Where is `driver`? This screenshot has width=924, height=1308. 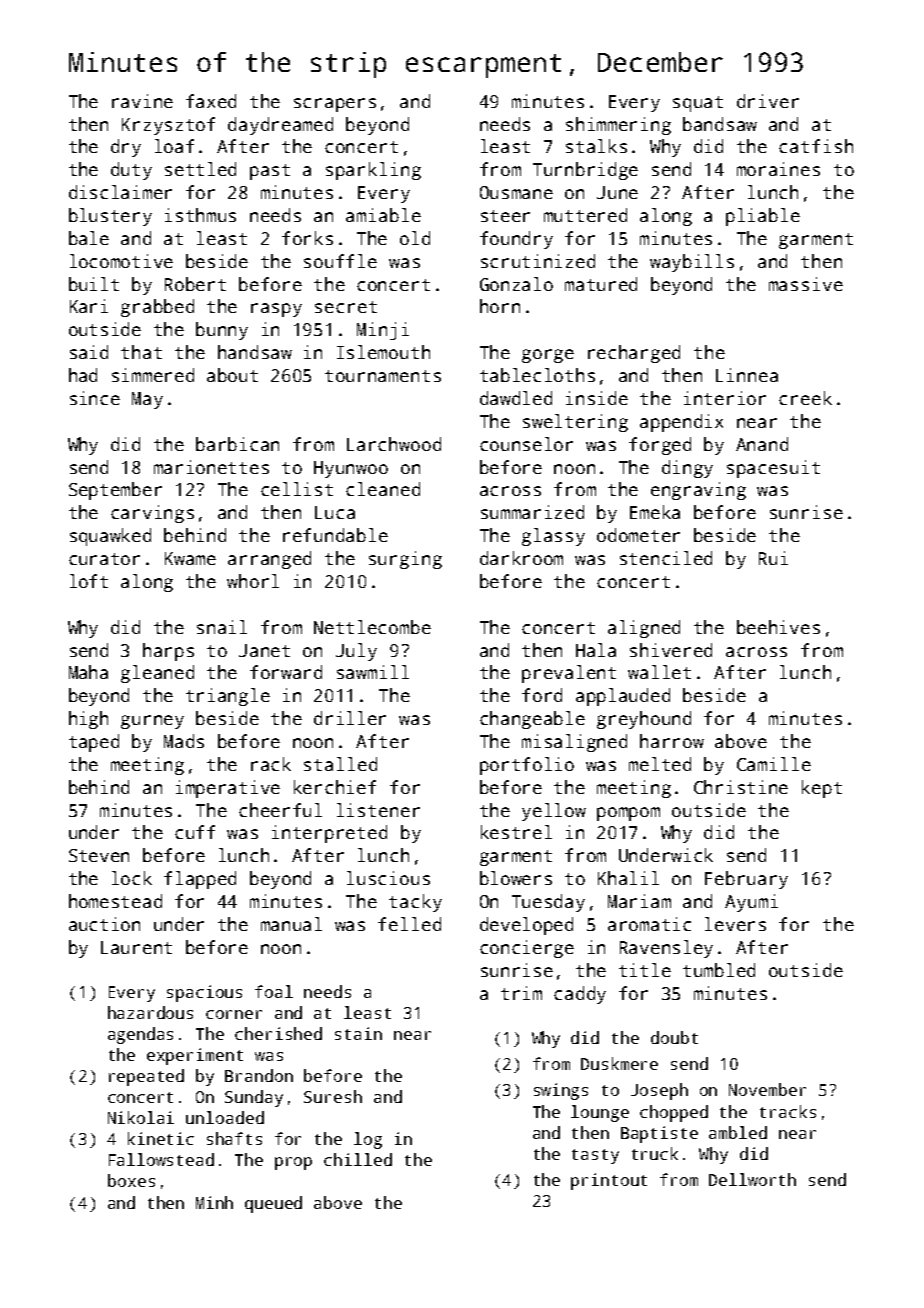
driver is located at coordinates (768, 101).
